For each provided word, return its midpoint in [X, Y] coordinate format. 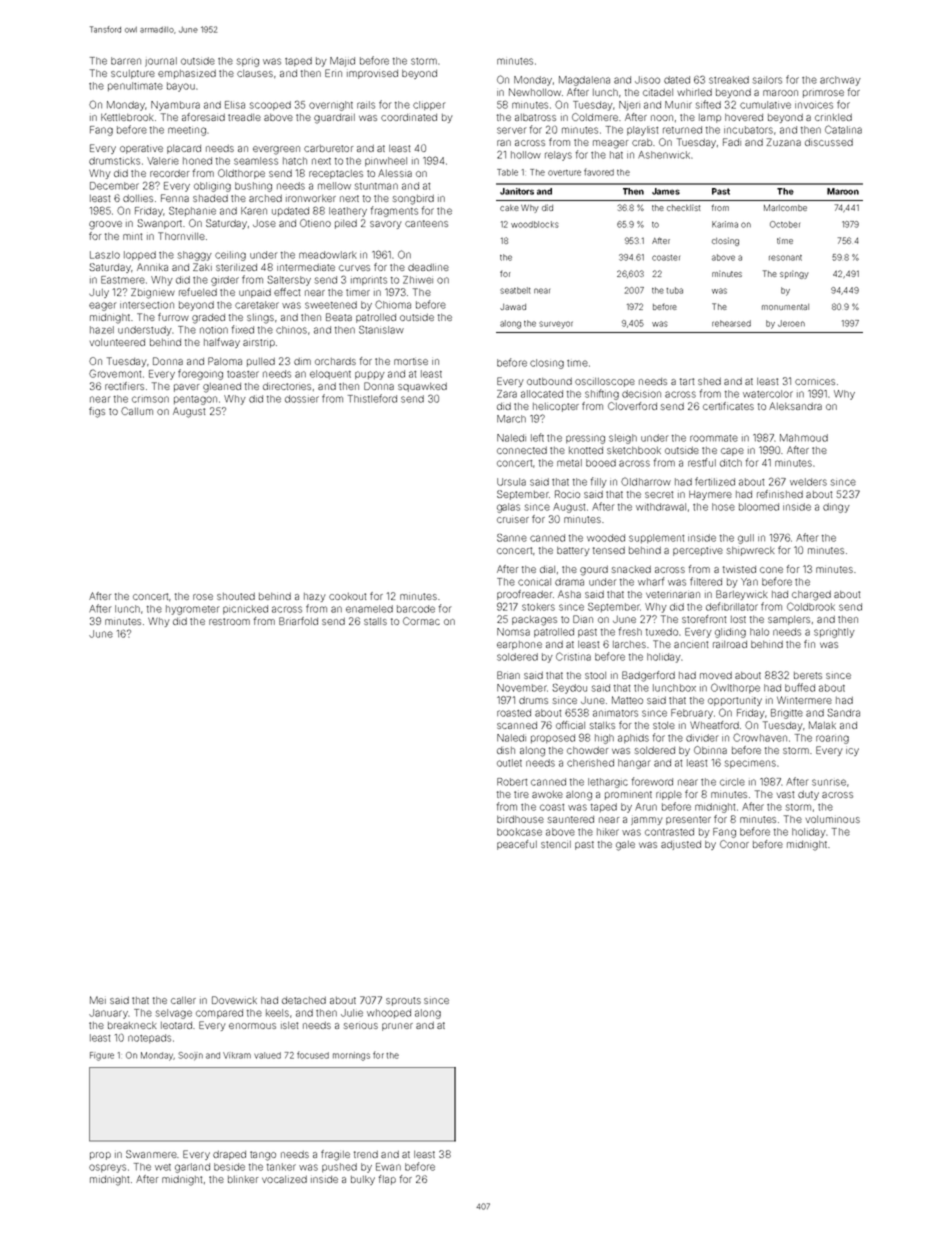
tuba [674, 290]
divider [702, 738]
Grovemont [115, 373]
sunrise [829, 782]
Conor [734, 844]
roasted [514, 713]
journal [161, 62]
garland [192, 1168]
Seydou [569, 688]
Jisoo [647, 80]
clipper [429, 105]
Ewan [388, 1167]
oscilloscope [605, 382]
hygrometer [193, 610]
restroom [229, 621]
